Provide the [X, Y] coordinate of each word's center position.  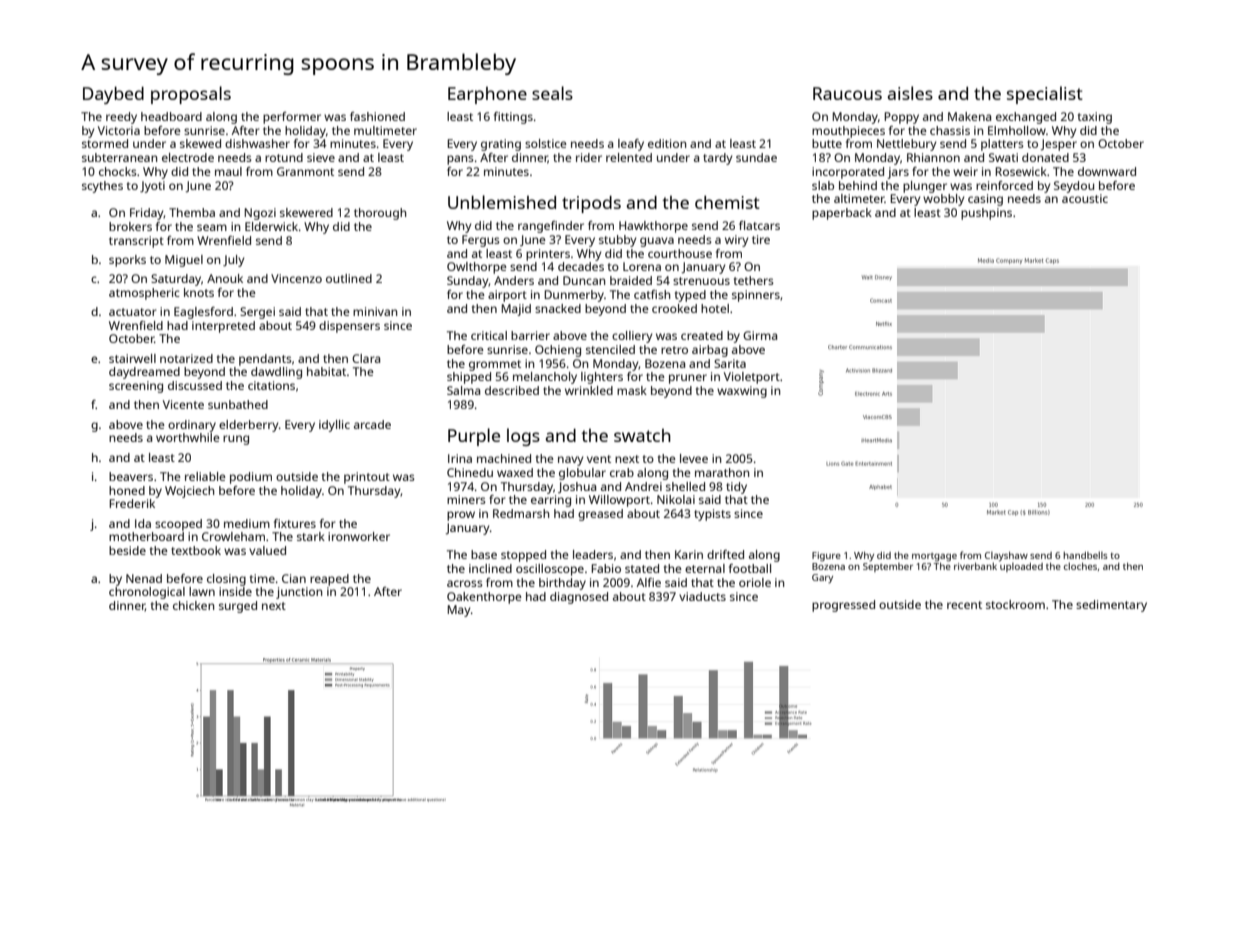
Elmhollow [1017, 130]
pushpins [986, 214]
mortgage [934, 557]
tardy [717, 159]
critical [489, 335]
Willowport [619, 501]
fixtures [295, 523]
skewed [200, 143]
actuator [132, 312]
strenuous [701, 281]
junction [299, 593]
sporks [127, 261]
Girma [760, 335]
